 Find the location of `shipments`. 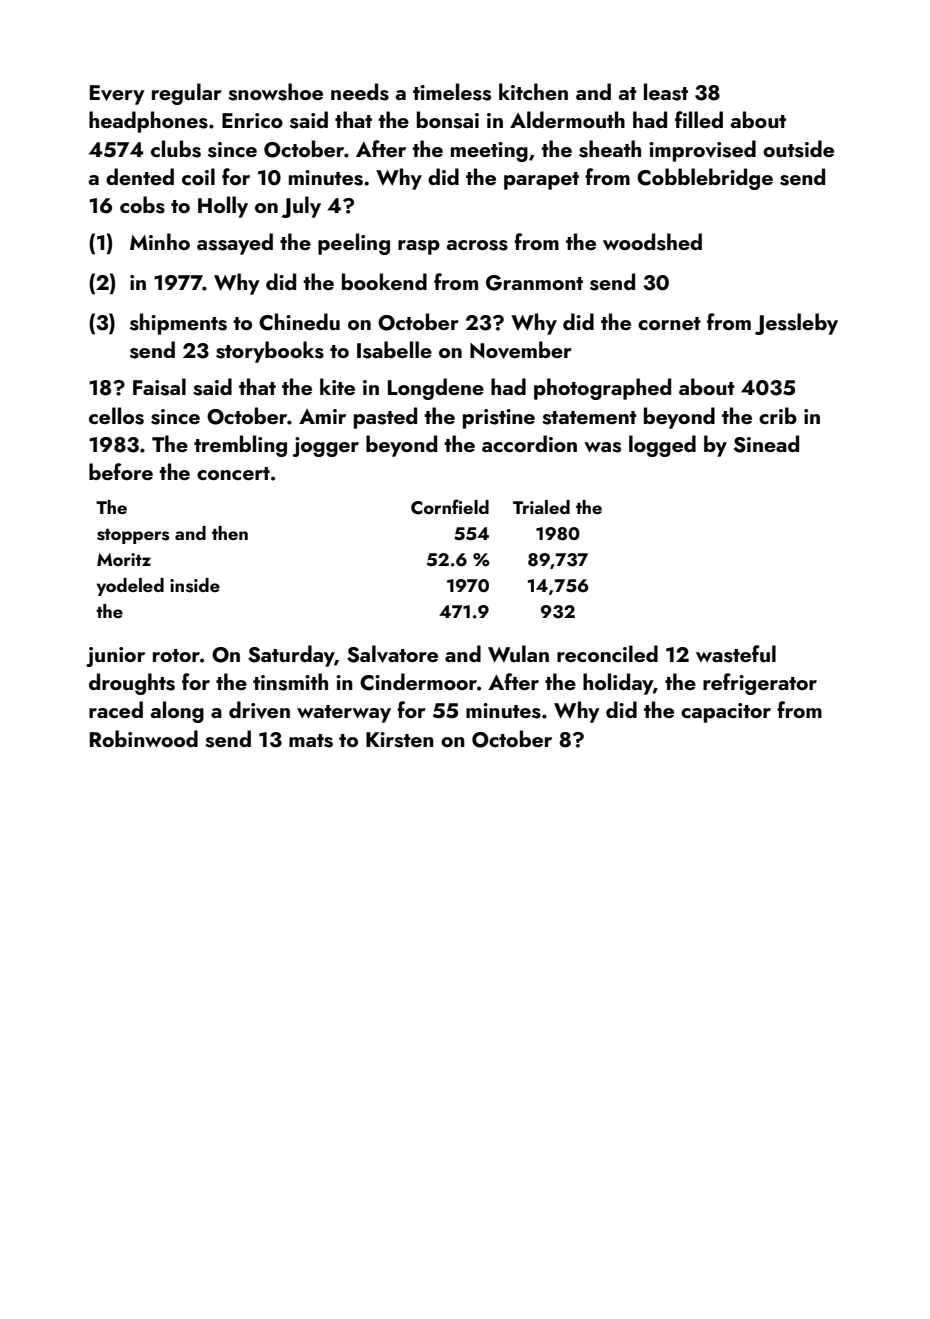

shipments is located at coordinates (178, 324).
